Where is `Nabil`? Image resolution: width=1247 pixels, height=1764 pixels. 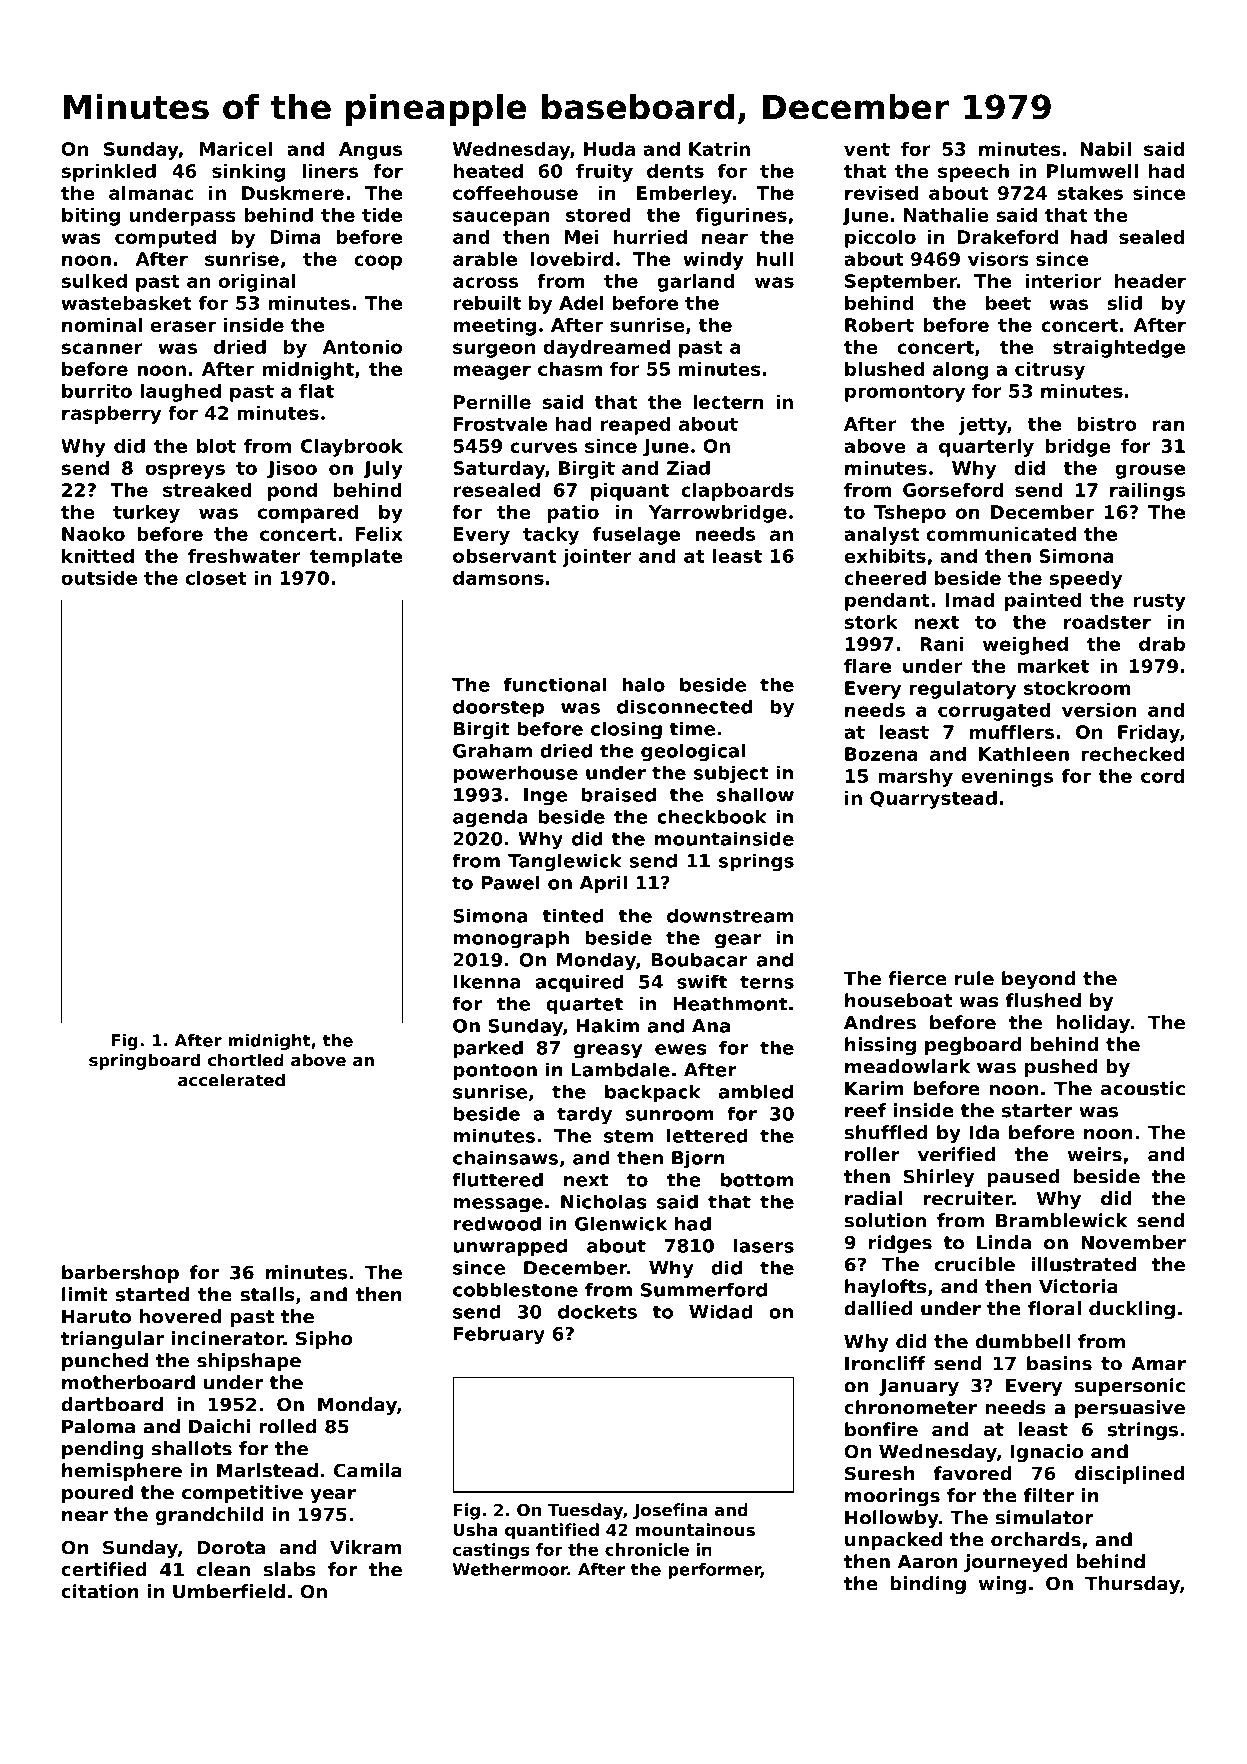 Nabil is located at coordinates (1105, 149).
